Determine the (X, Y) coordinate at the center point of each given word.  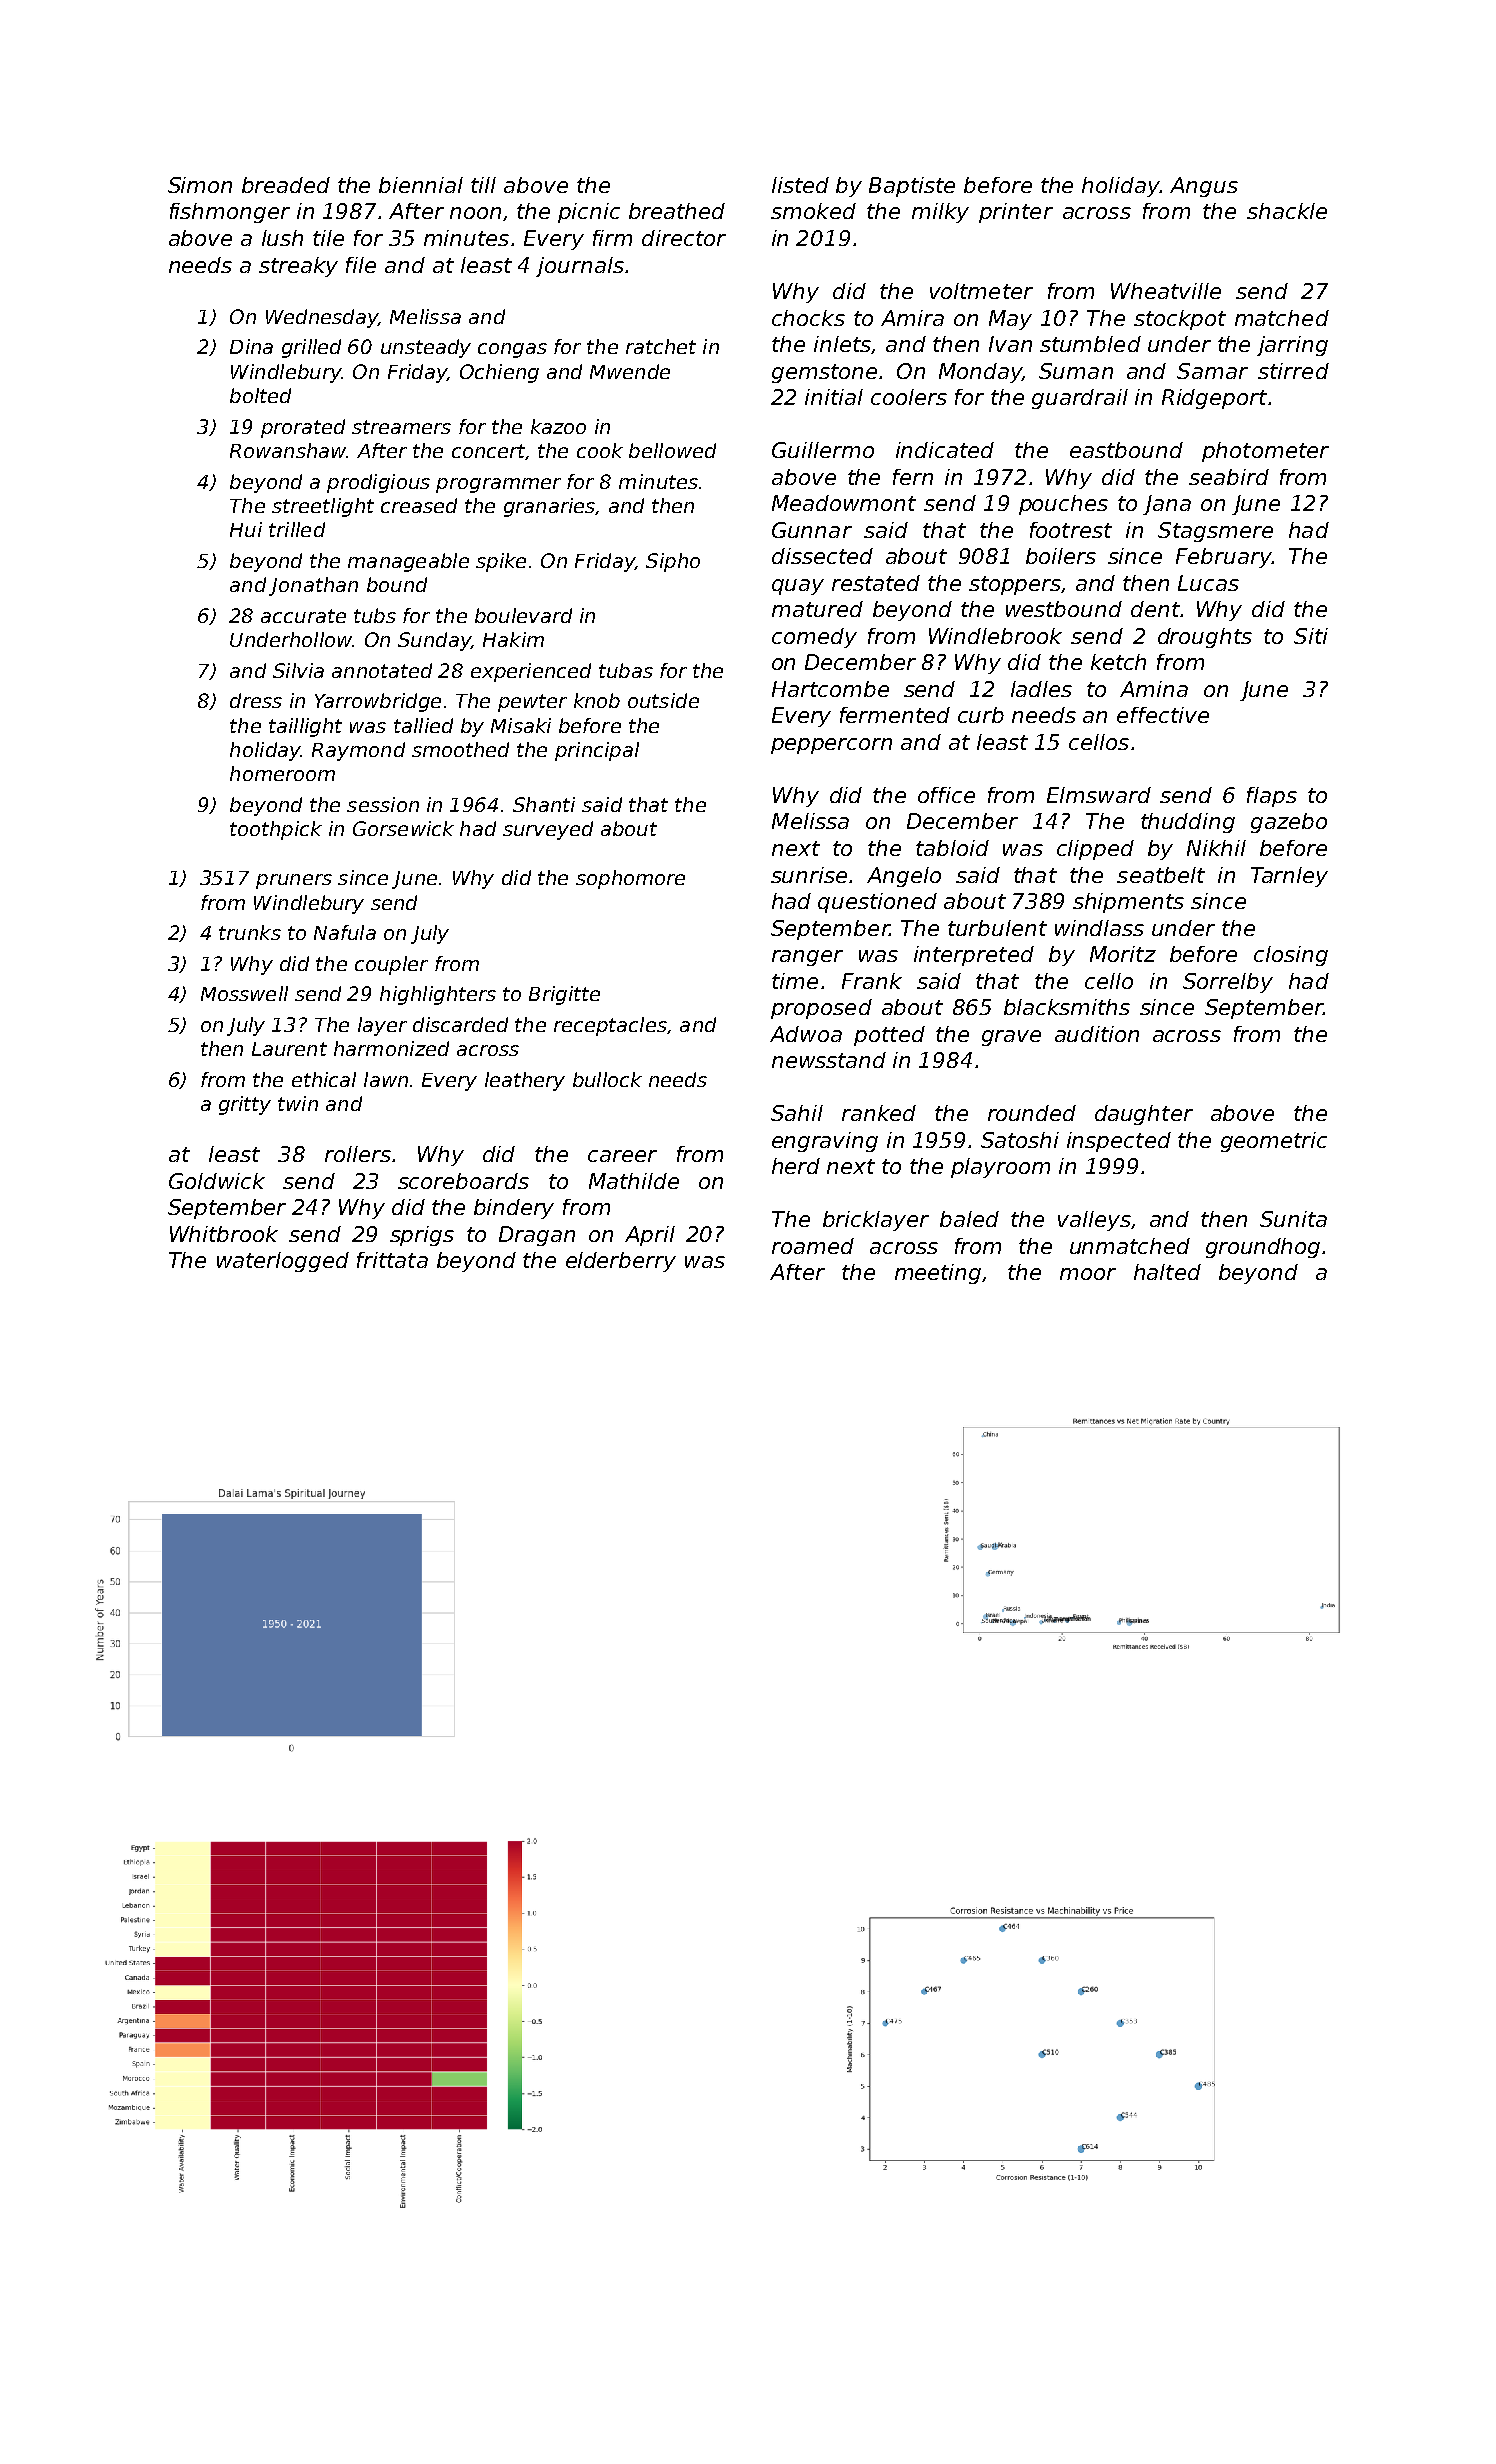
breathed (677, 211)
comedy (814, 638)
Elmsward (1099, 795)
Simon (200, 185)
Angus (1204, 187)
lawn (386, 1079)
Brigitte (564, 995)
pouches (1063, 505)
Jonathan (313, 586)
